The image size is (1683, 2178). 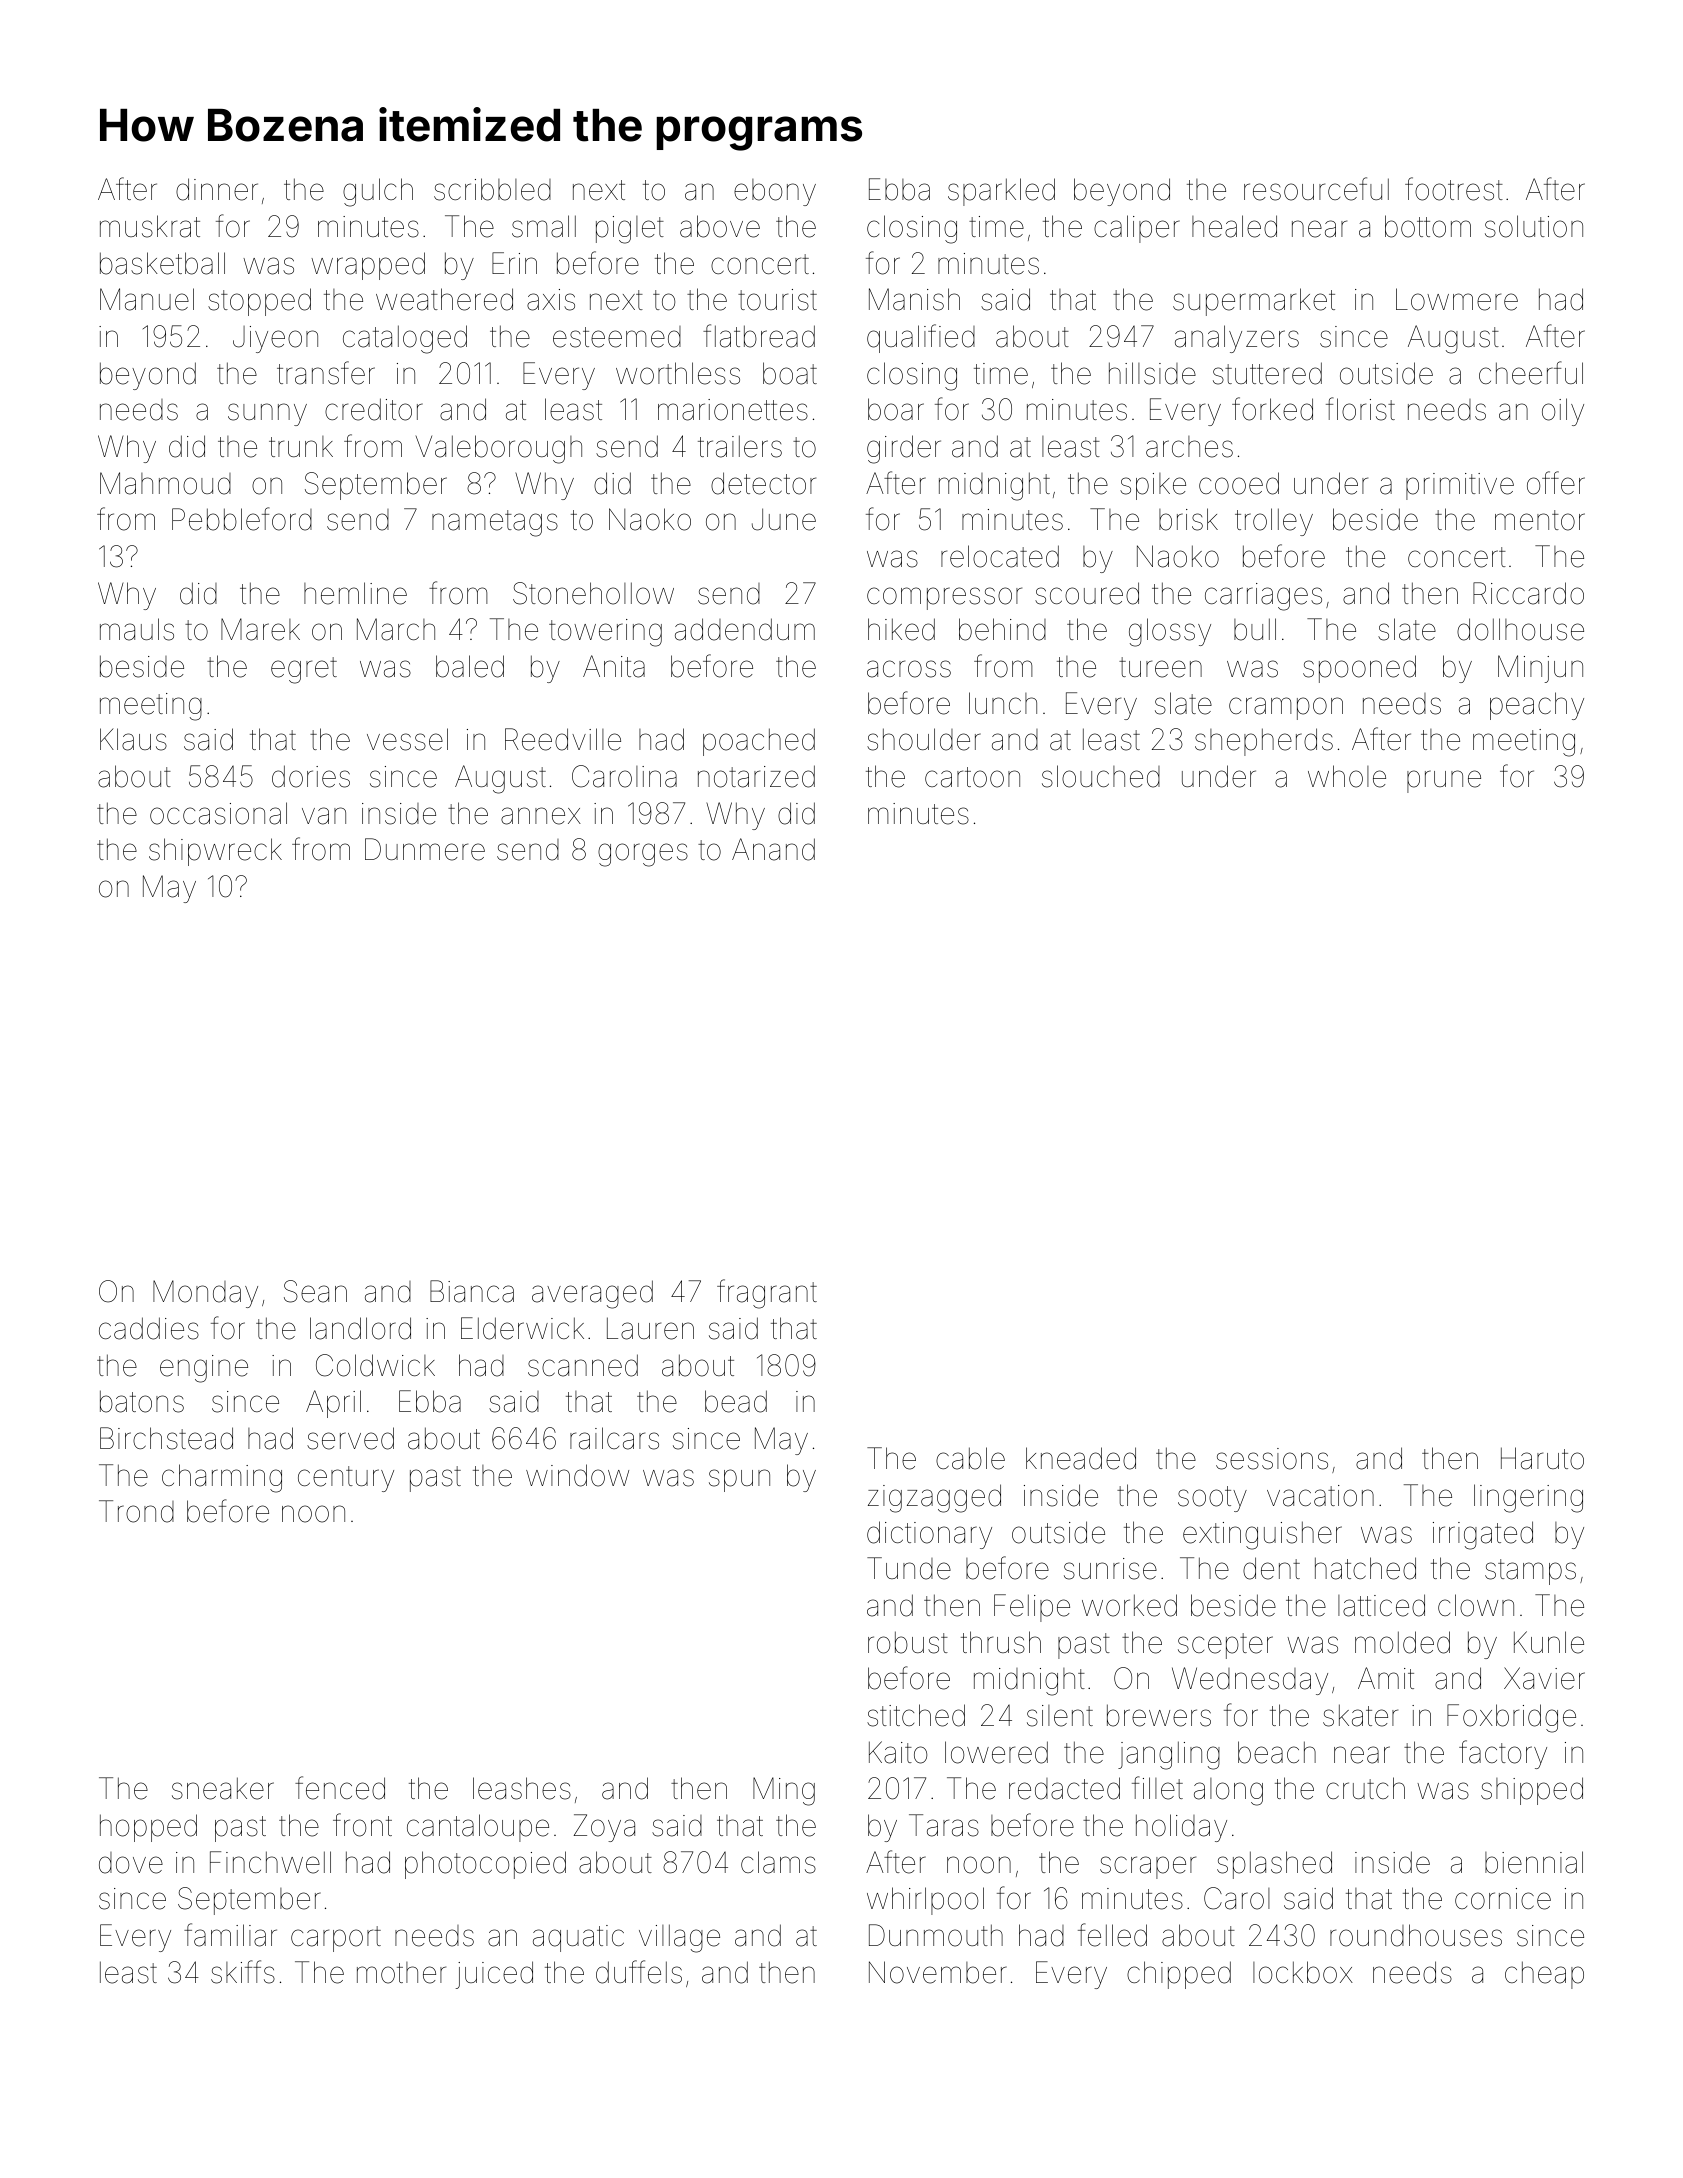 What do you see at coordinates (1137, 229) in the screenshot?
I see `caliper` at bounding box center [1137, 229].
